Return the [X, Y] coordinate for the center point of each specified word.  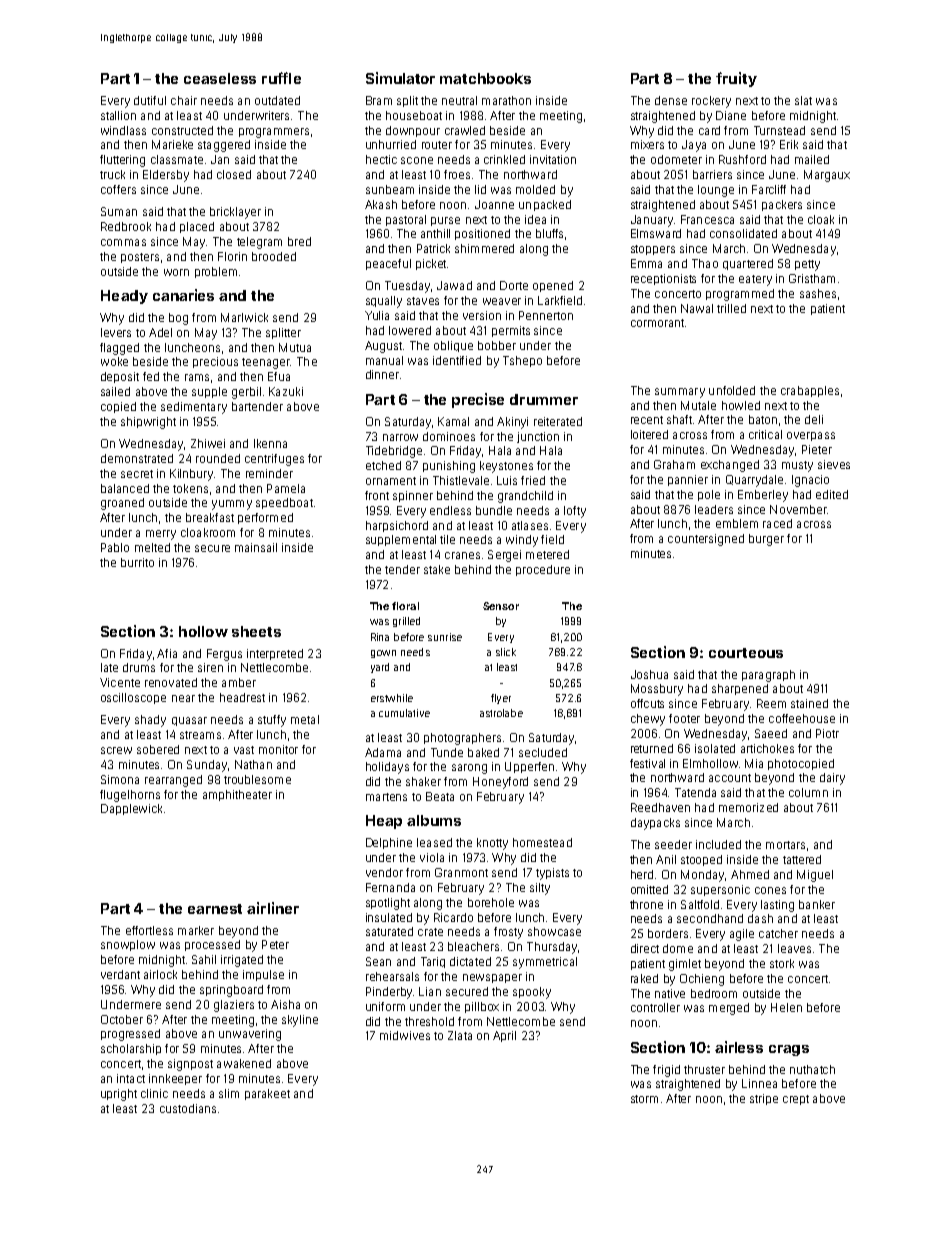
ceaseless [220, 78]
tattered [802, 859]
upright [119, 1095]
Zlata [460, 1035]
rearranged [173, 781]
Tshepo [522, 361]
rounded [218, 458]
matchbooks [485, 78]
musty [797, 466]
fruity [736, 79]
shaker [423, 781]
